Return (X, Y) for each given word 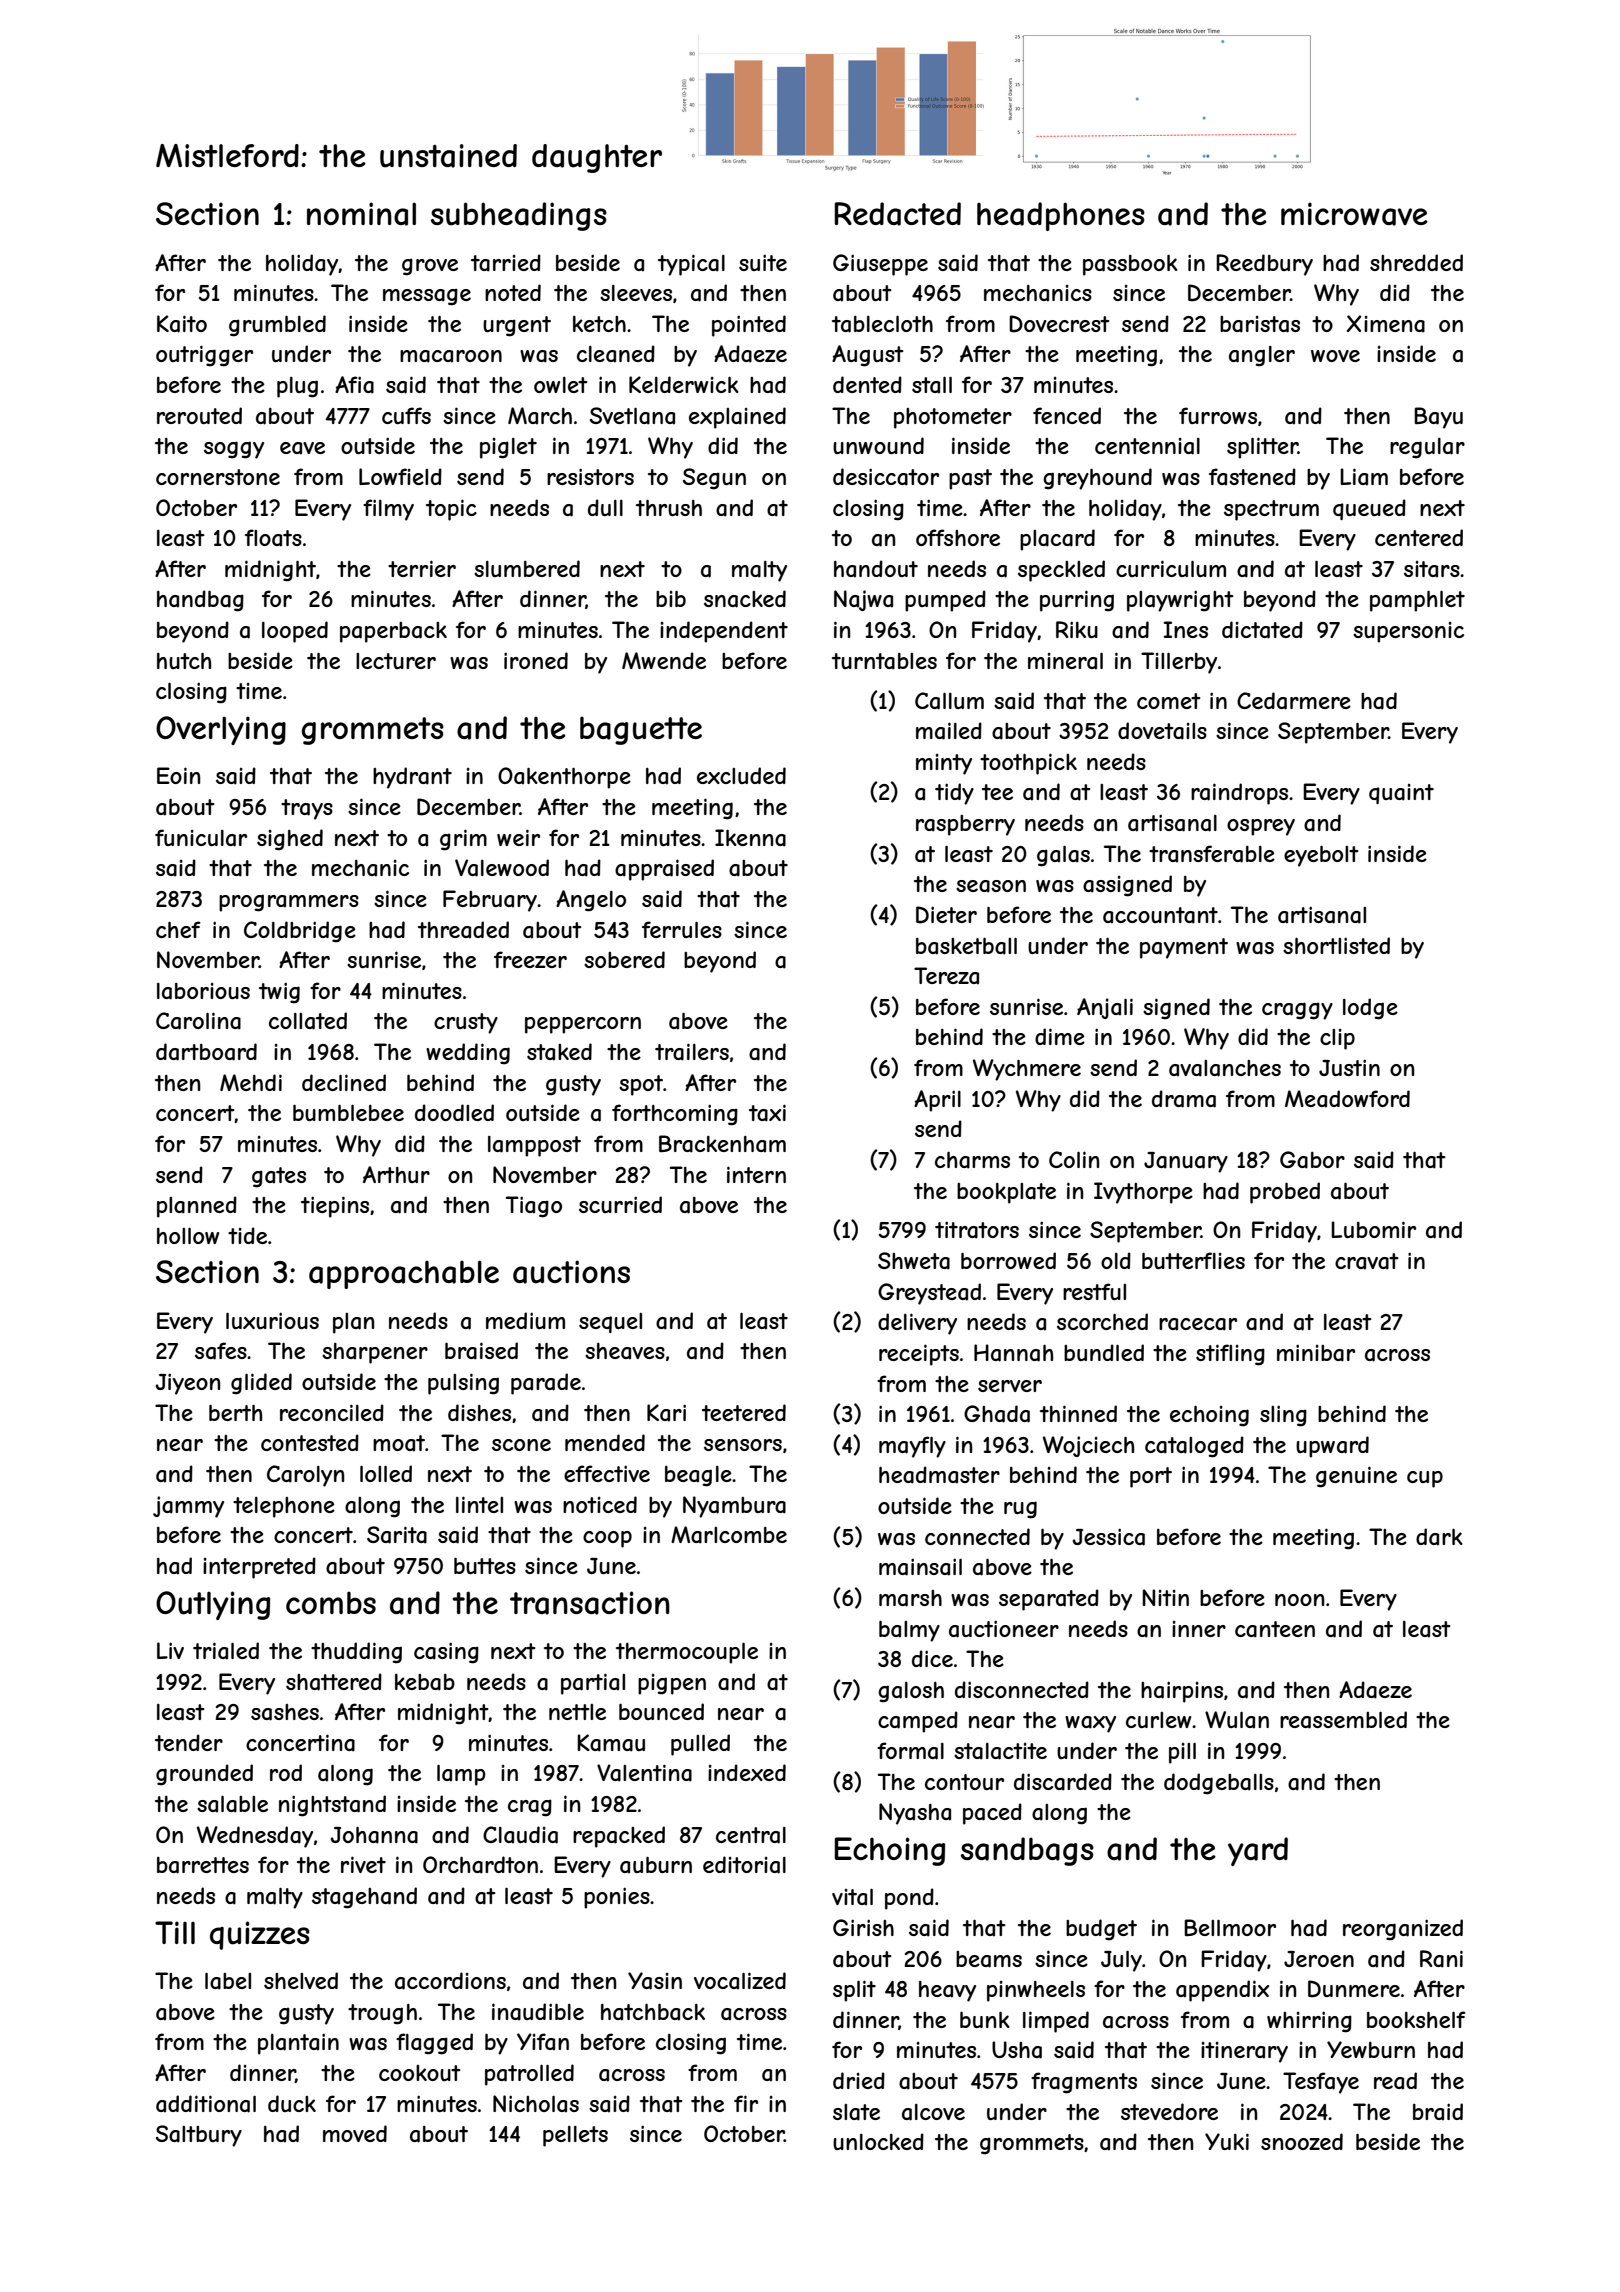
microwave (1354, 214)
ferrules (682, 929)
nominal (361, 214)
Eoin (179, 775)
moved (355, 2133)
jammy (188, 1507)
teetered (744, 1412)
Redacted (897, 214)
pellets (575, 2136)
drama (1184, 1099)
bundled (1104, 1352)
